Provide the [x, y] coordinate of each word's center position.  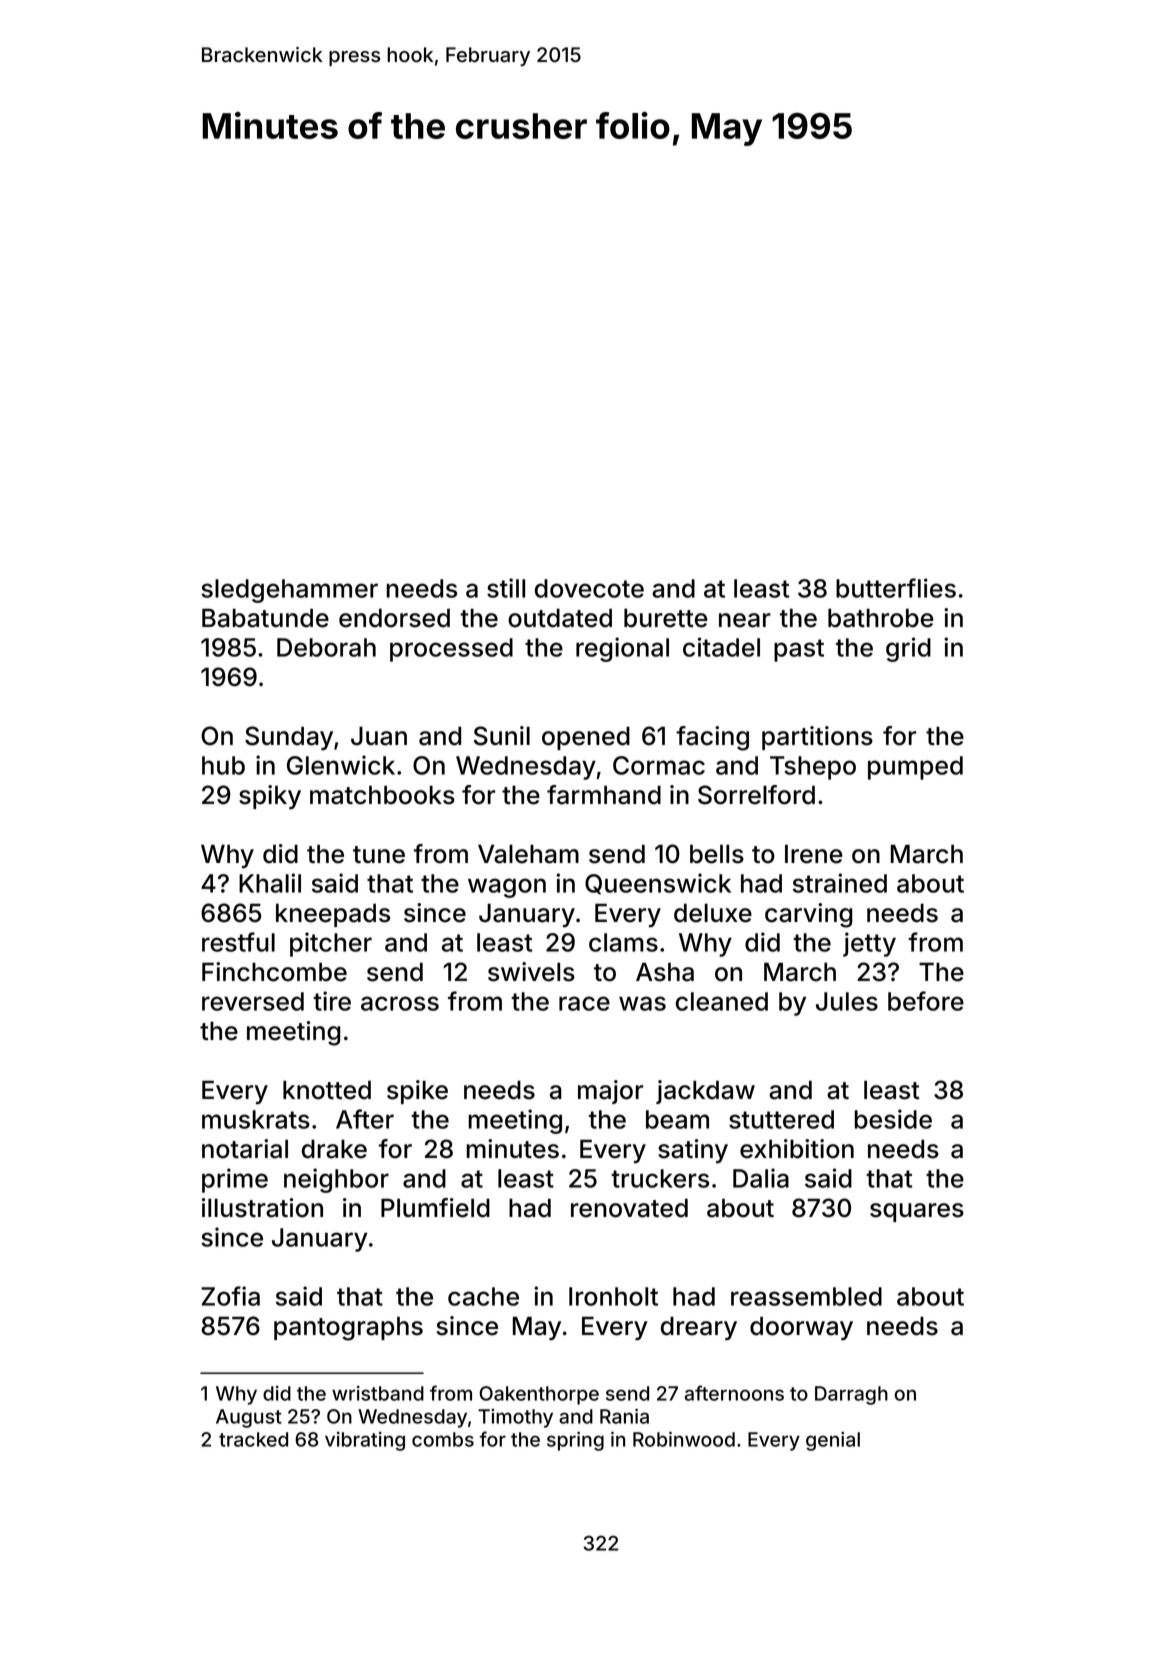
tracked [253, 1439]
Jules [847, 1001]
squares [917, 1212]
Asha [665, 972]
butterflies [896, 588]
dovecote [589, 588]
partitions [817, 738]
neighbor [336, 1180]
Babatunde [265, 618]
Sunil [502, 736]
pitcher [331, 944]
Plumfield [435, 1208]
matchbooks [382, 795]
